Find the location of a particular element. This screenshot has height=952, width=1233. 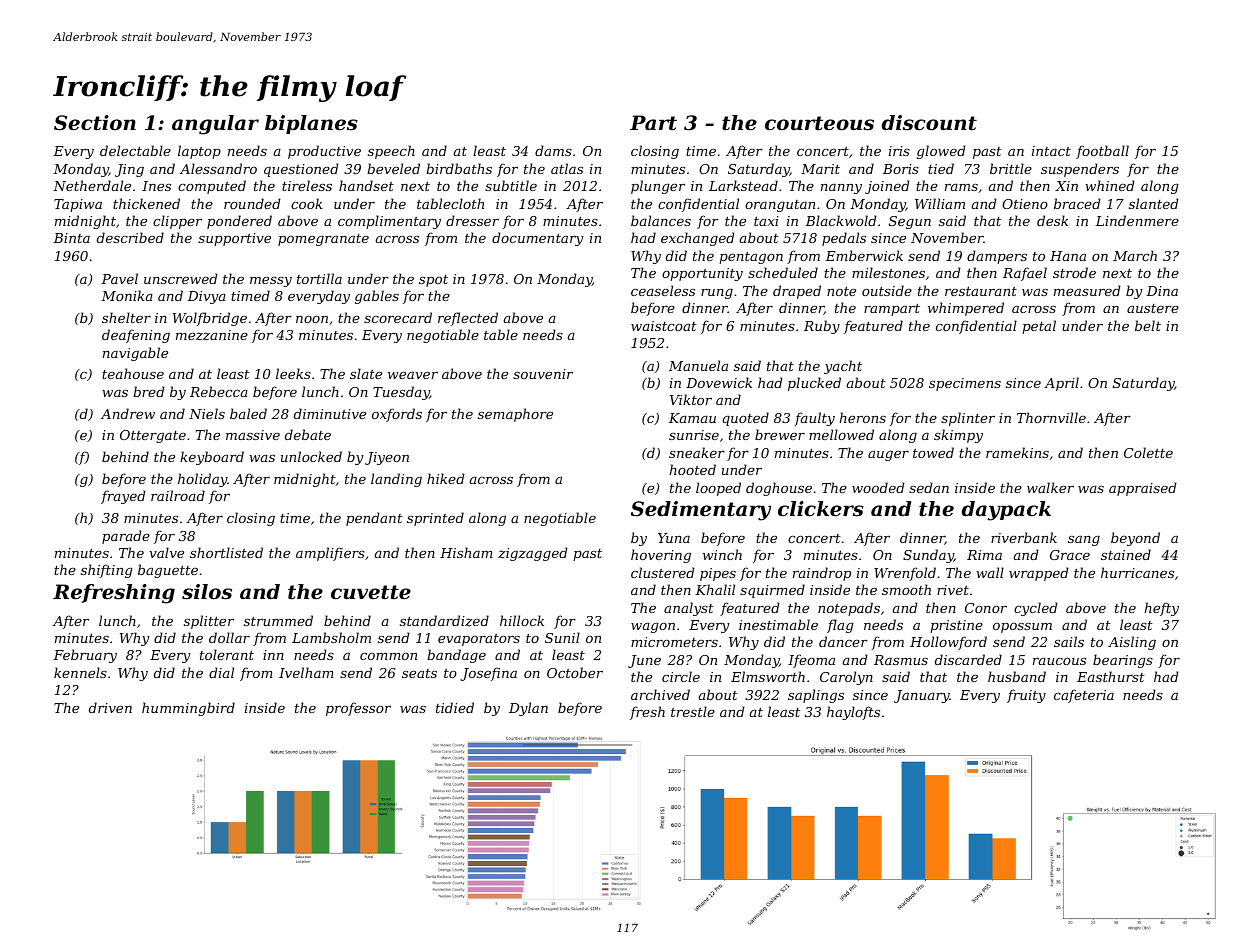

courteous is located at coordinates (819, 123).
